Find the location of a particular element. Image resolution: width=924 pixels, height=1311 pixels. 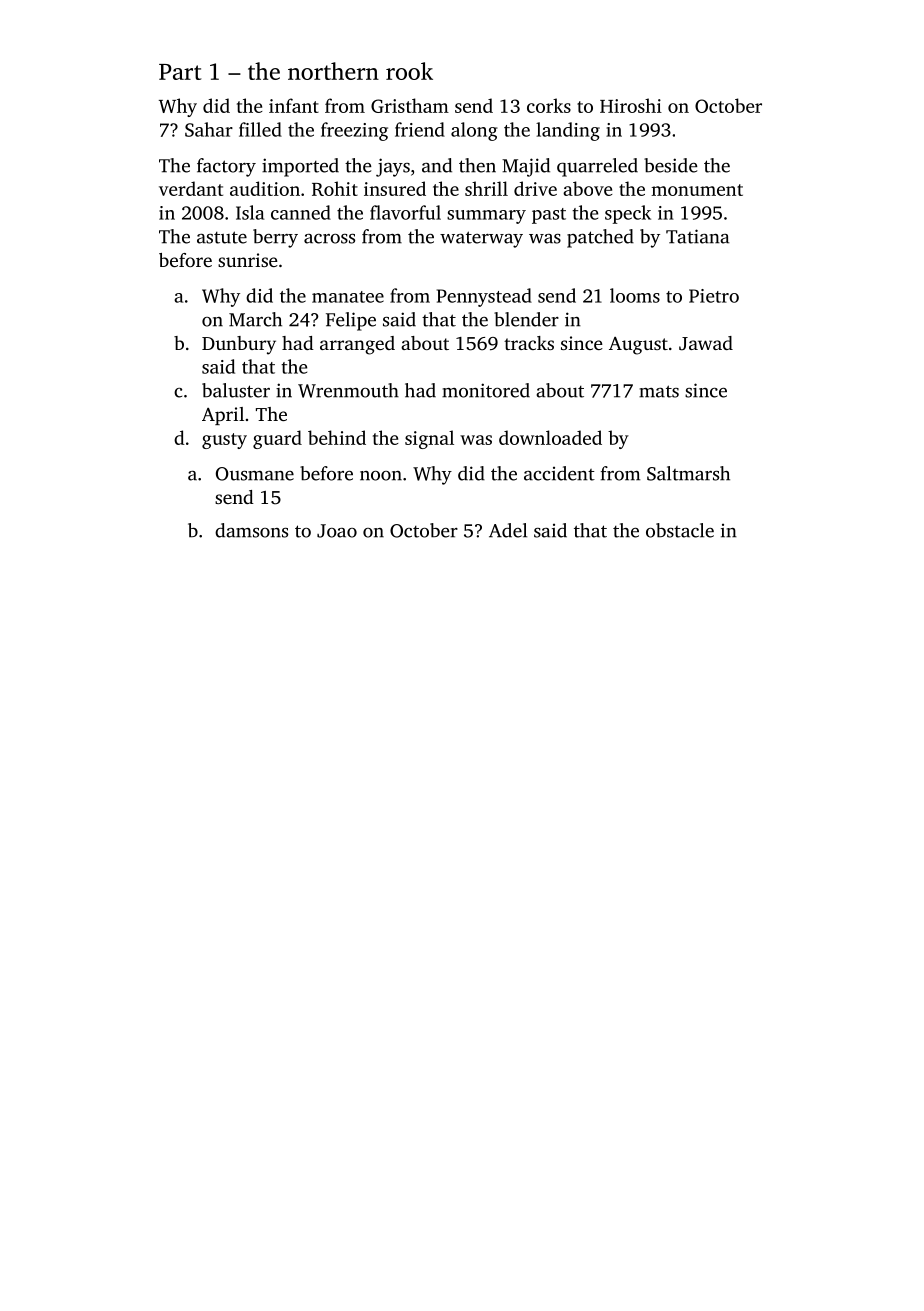

beside is located at coordinates (670, 165).
